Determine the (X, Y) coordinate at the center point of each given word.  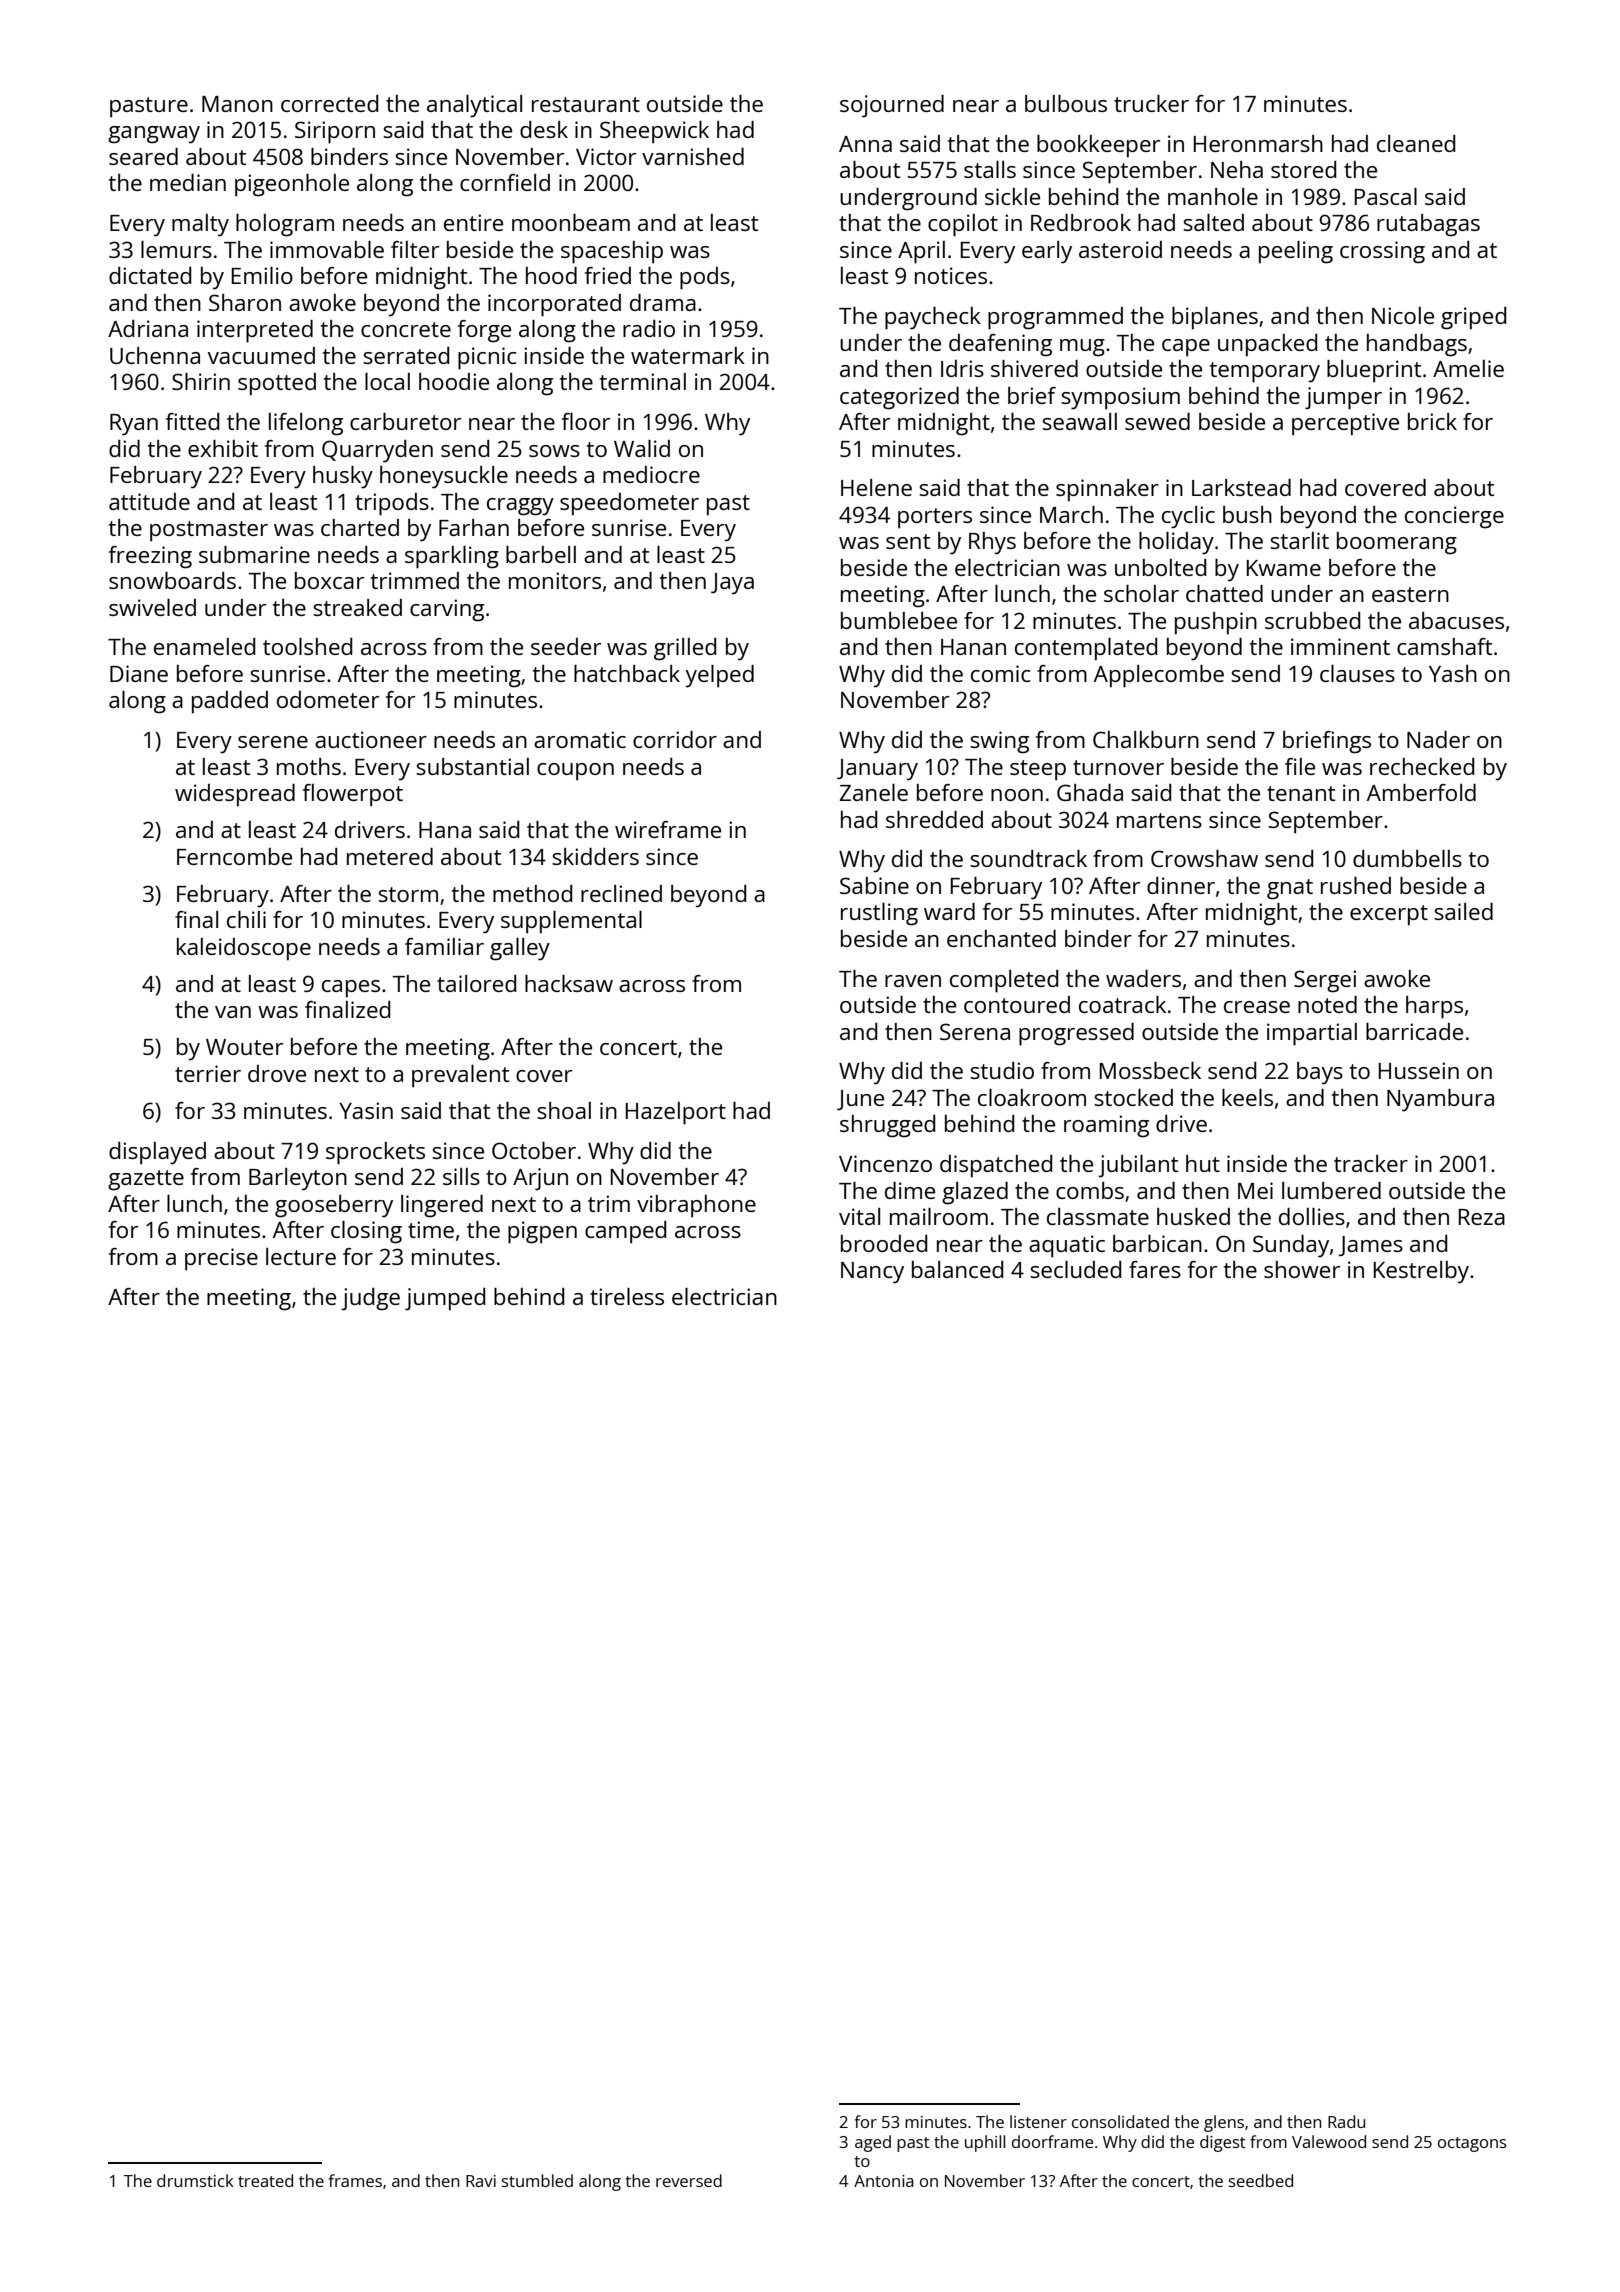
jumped (445, 1299)
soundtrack (1028, 858)
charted (360, 527)
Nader (1438, 739)
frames (355, 2180)
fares (1155, 1269)
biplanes (1215, 318)
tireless (627, 1296)
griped (1473, 318)
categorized (899, 398)
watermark (688, 355)
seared (143, 156)
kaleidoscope (244, 949)
